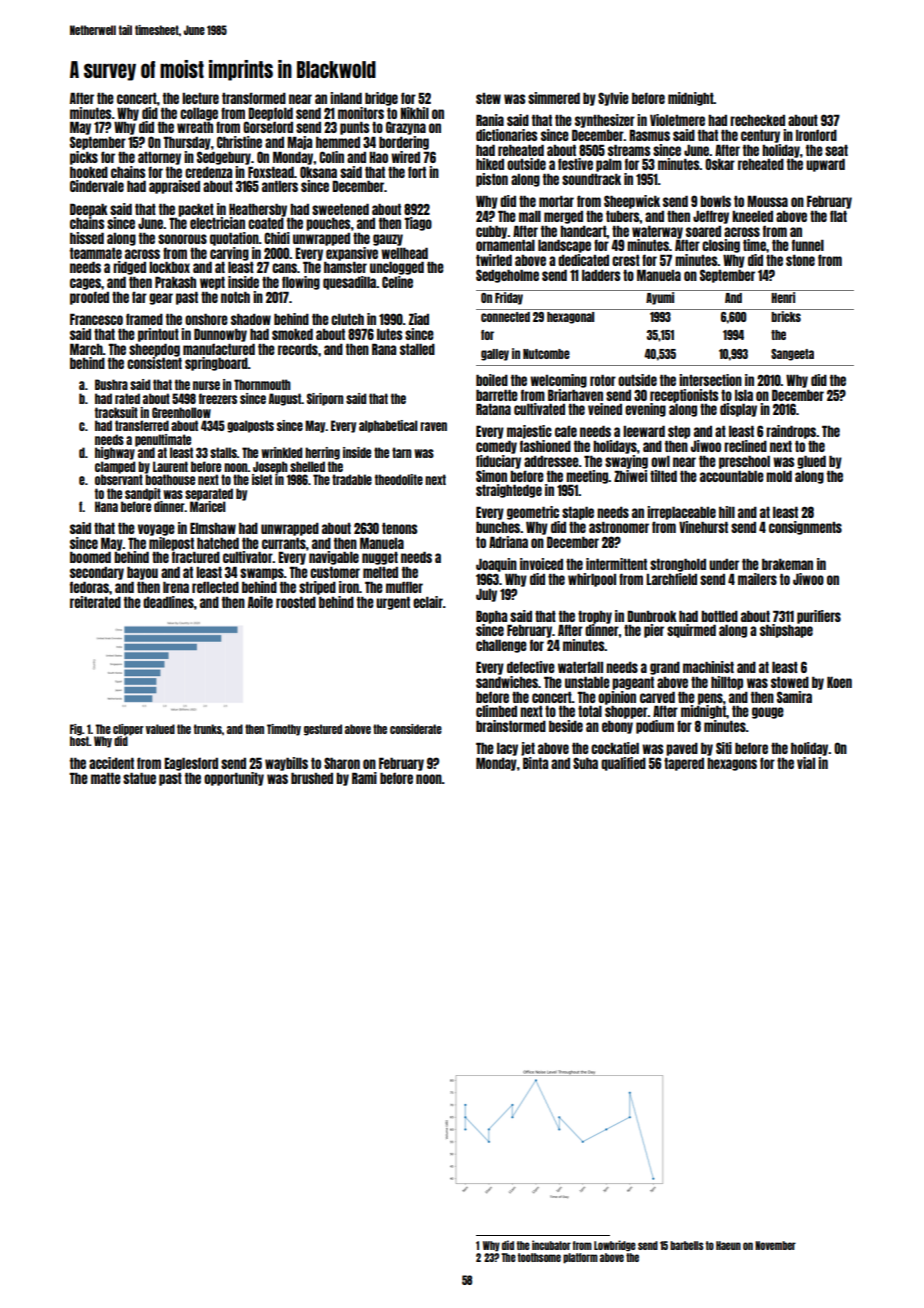 The image size is (924, 1308). What do you see at coordinates (539, 1257) in the document?
I see `toothsome` at bounding box center [539, 1257].
